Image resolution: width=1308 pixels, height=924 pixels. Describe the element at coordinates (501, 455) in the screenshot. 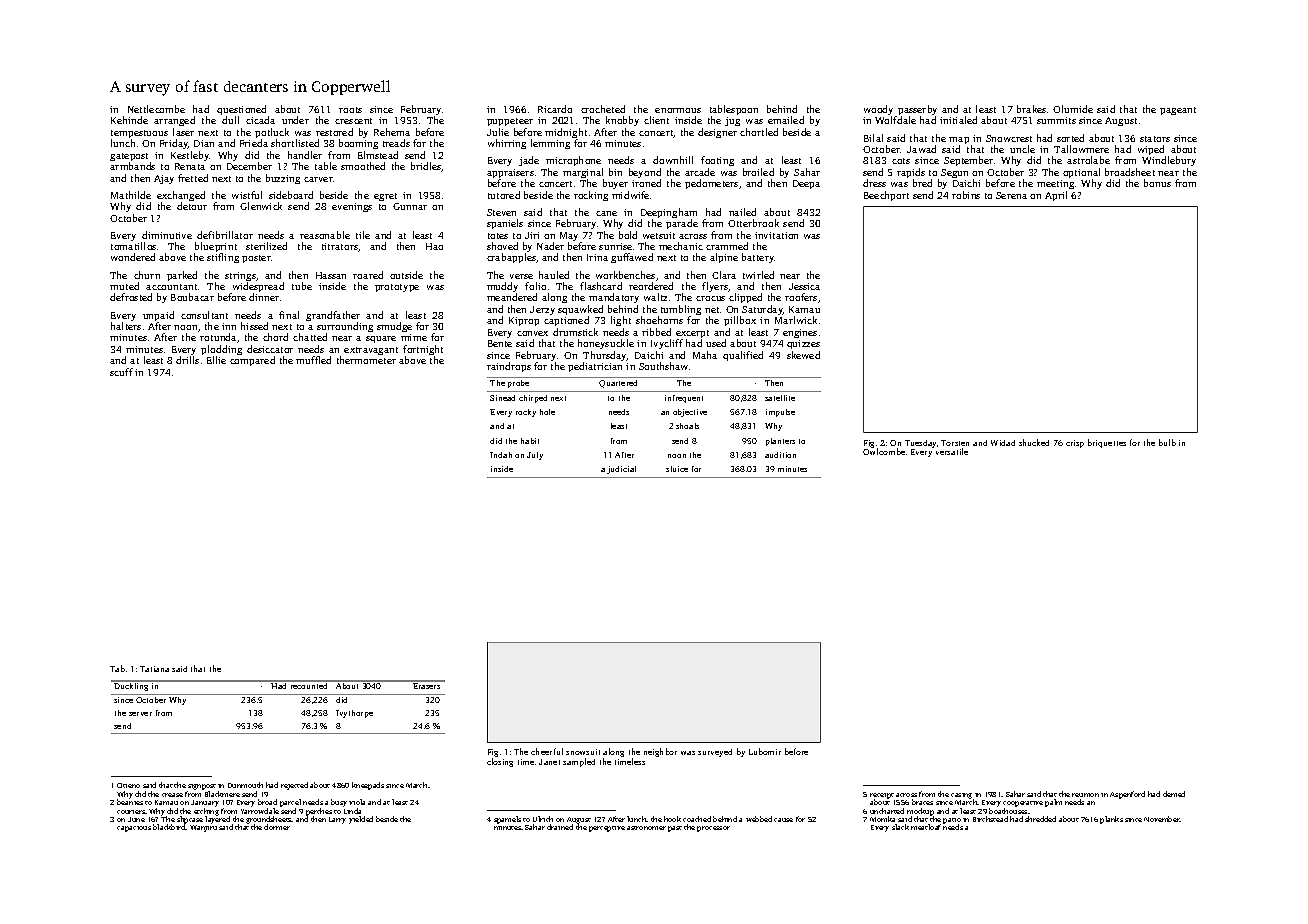

I see `Indah` at that location.
